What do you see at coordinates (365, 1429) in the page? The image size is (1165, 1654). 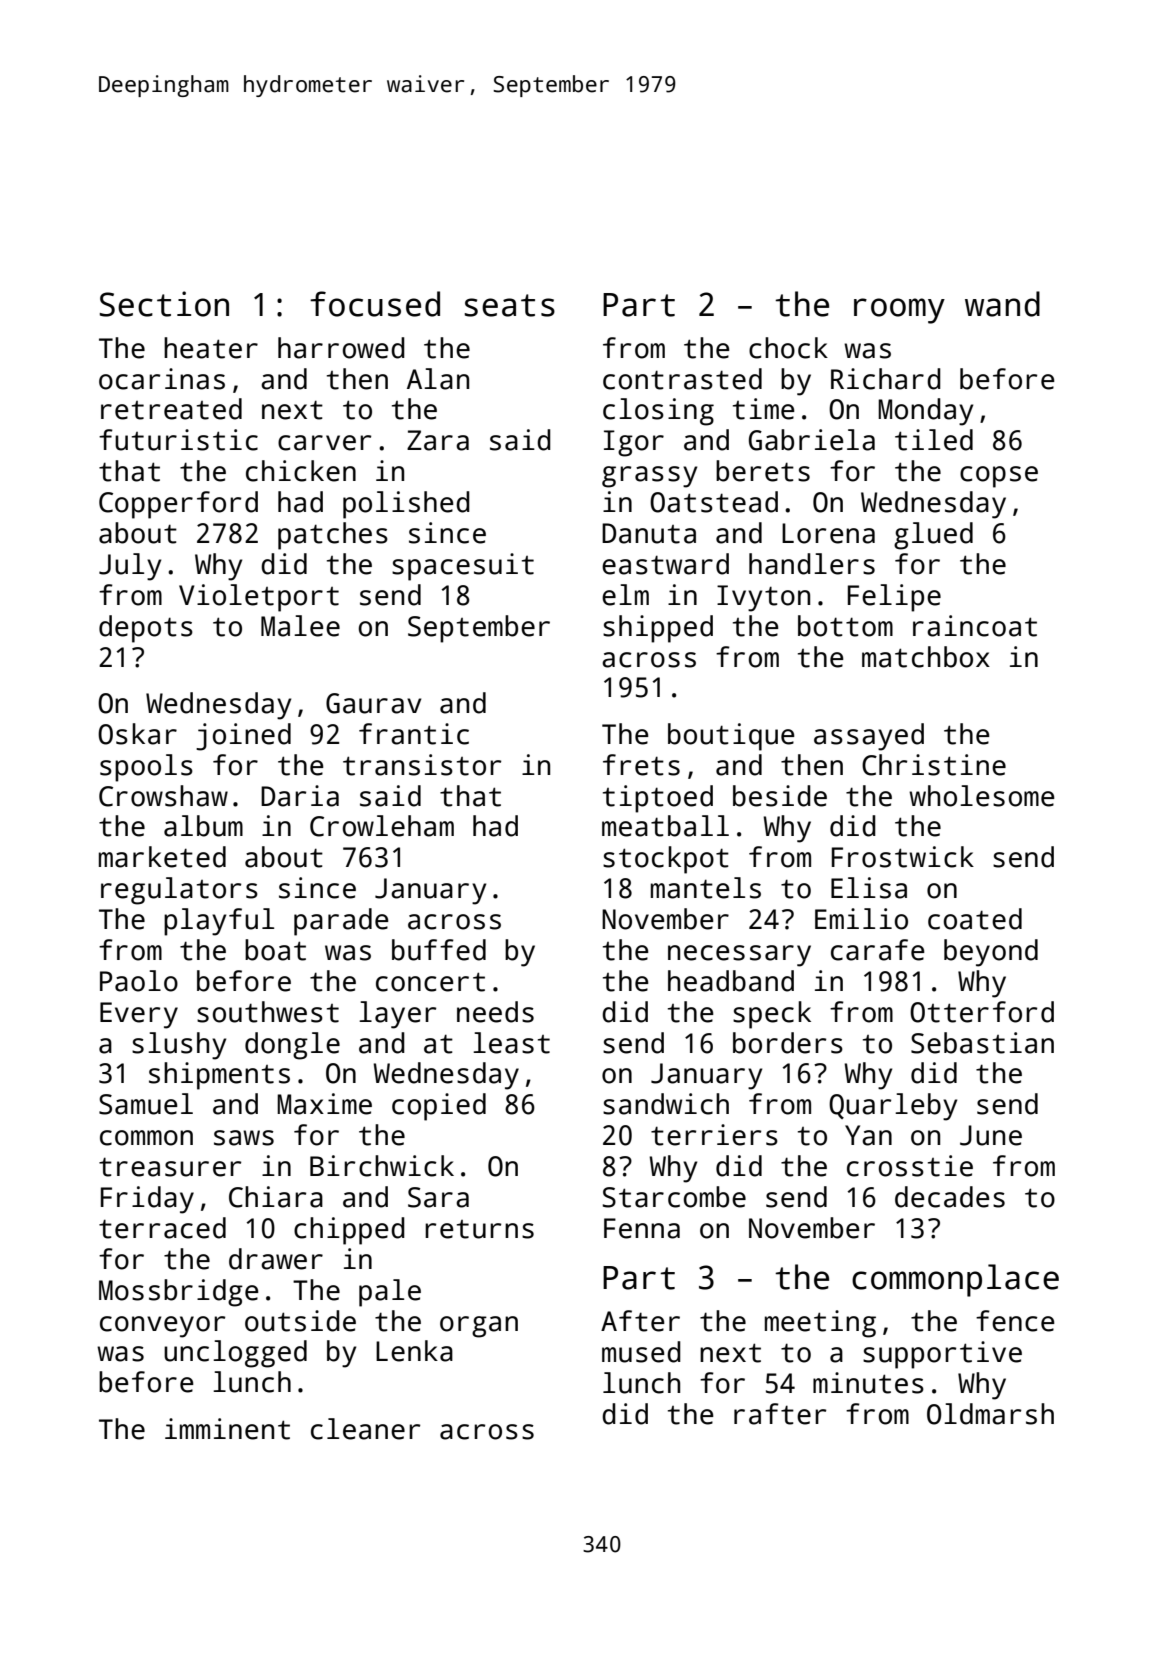 I see `cleaner` at bounding box center [365, 1429].
